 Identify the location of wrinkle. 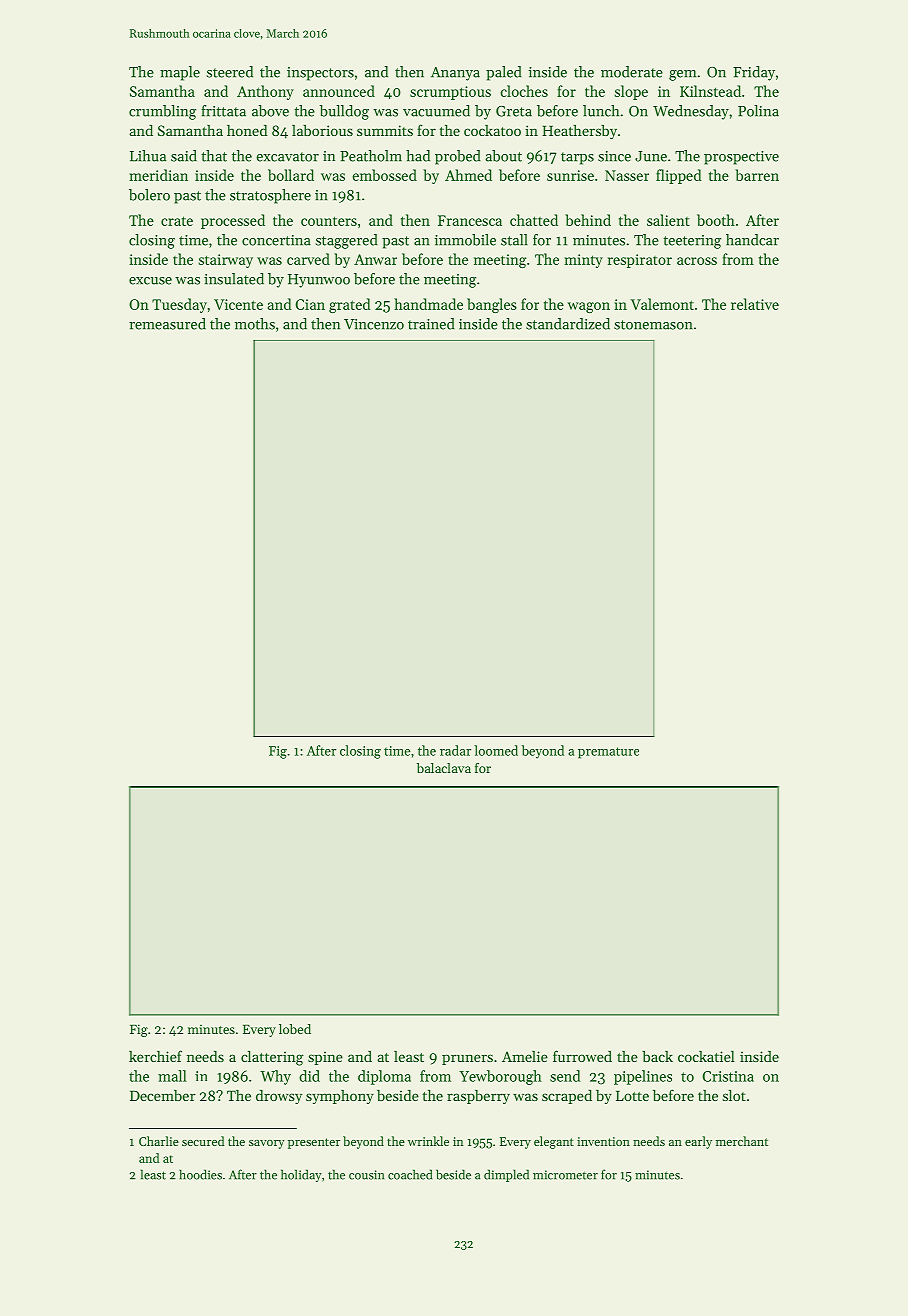
(428, 1141).
